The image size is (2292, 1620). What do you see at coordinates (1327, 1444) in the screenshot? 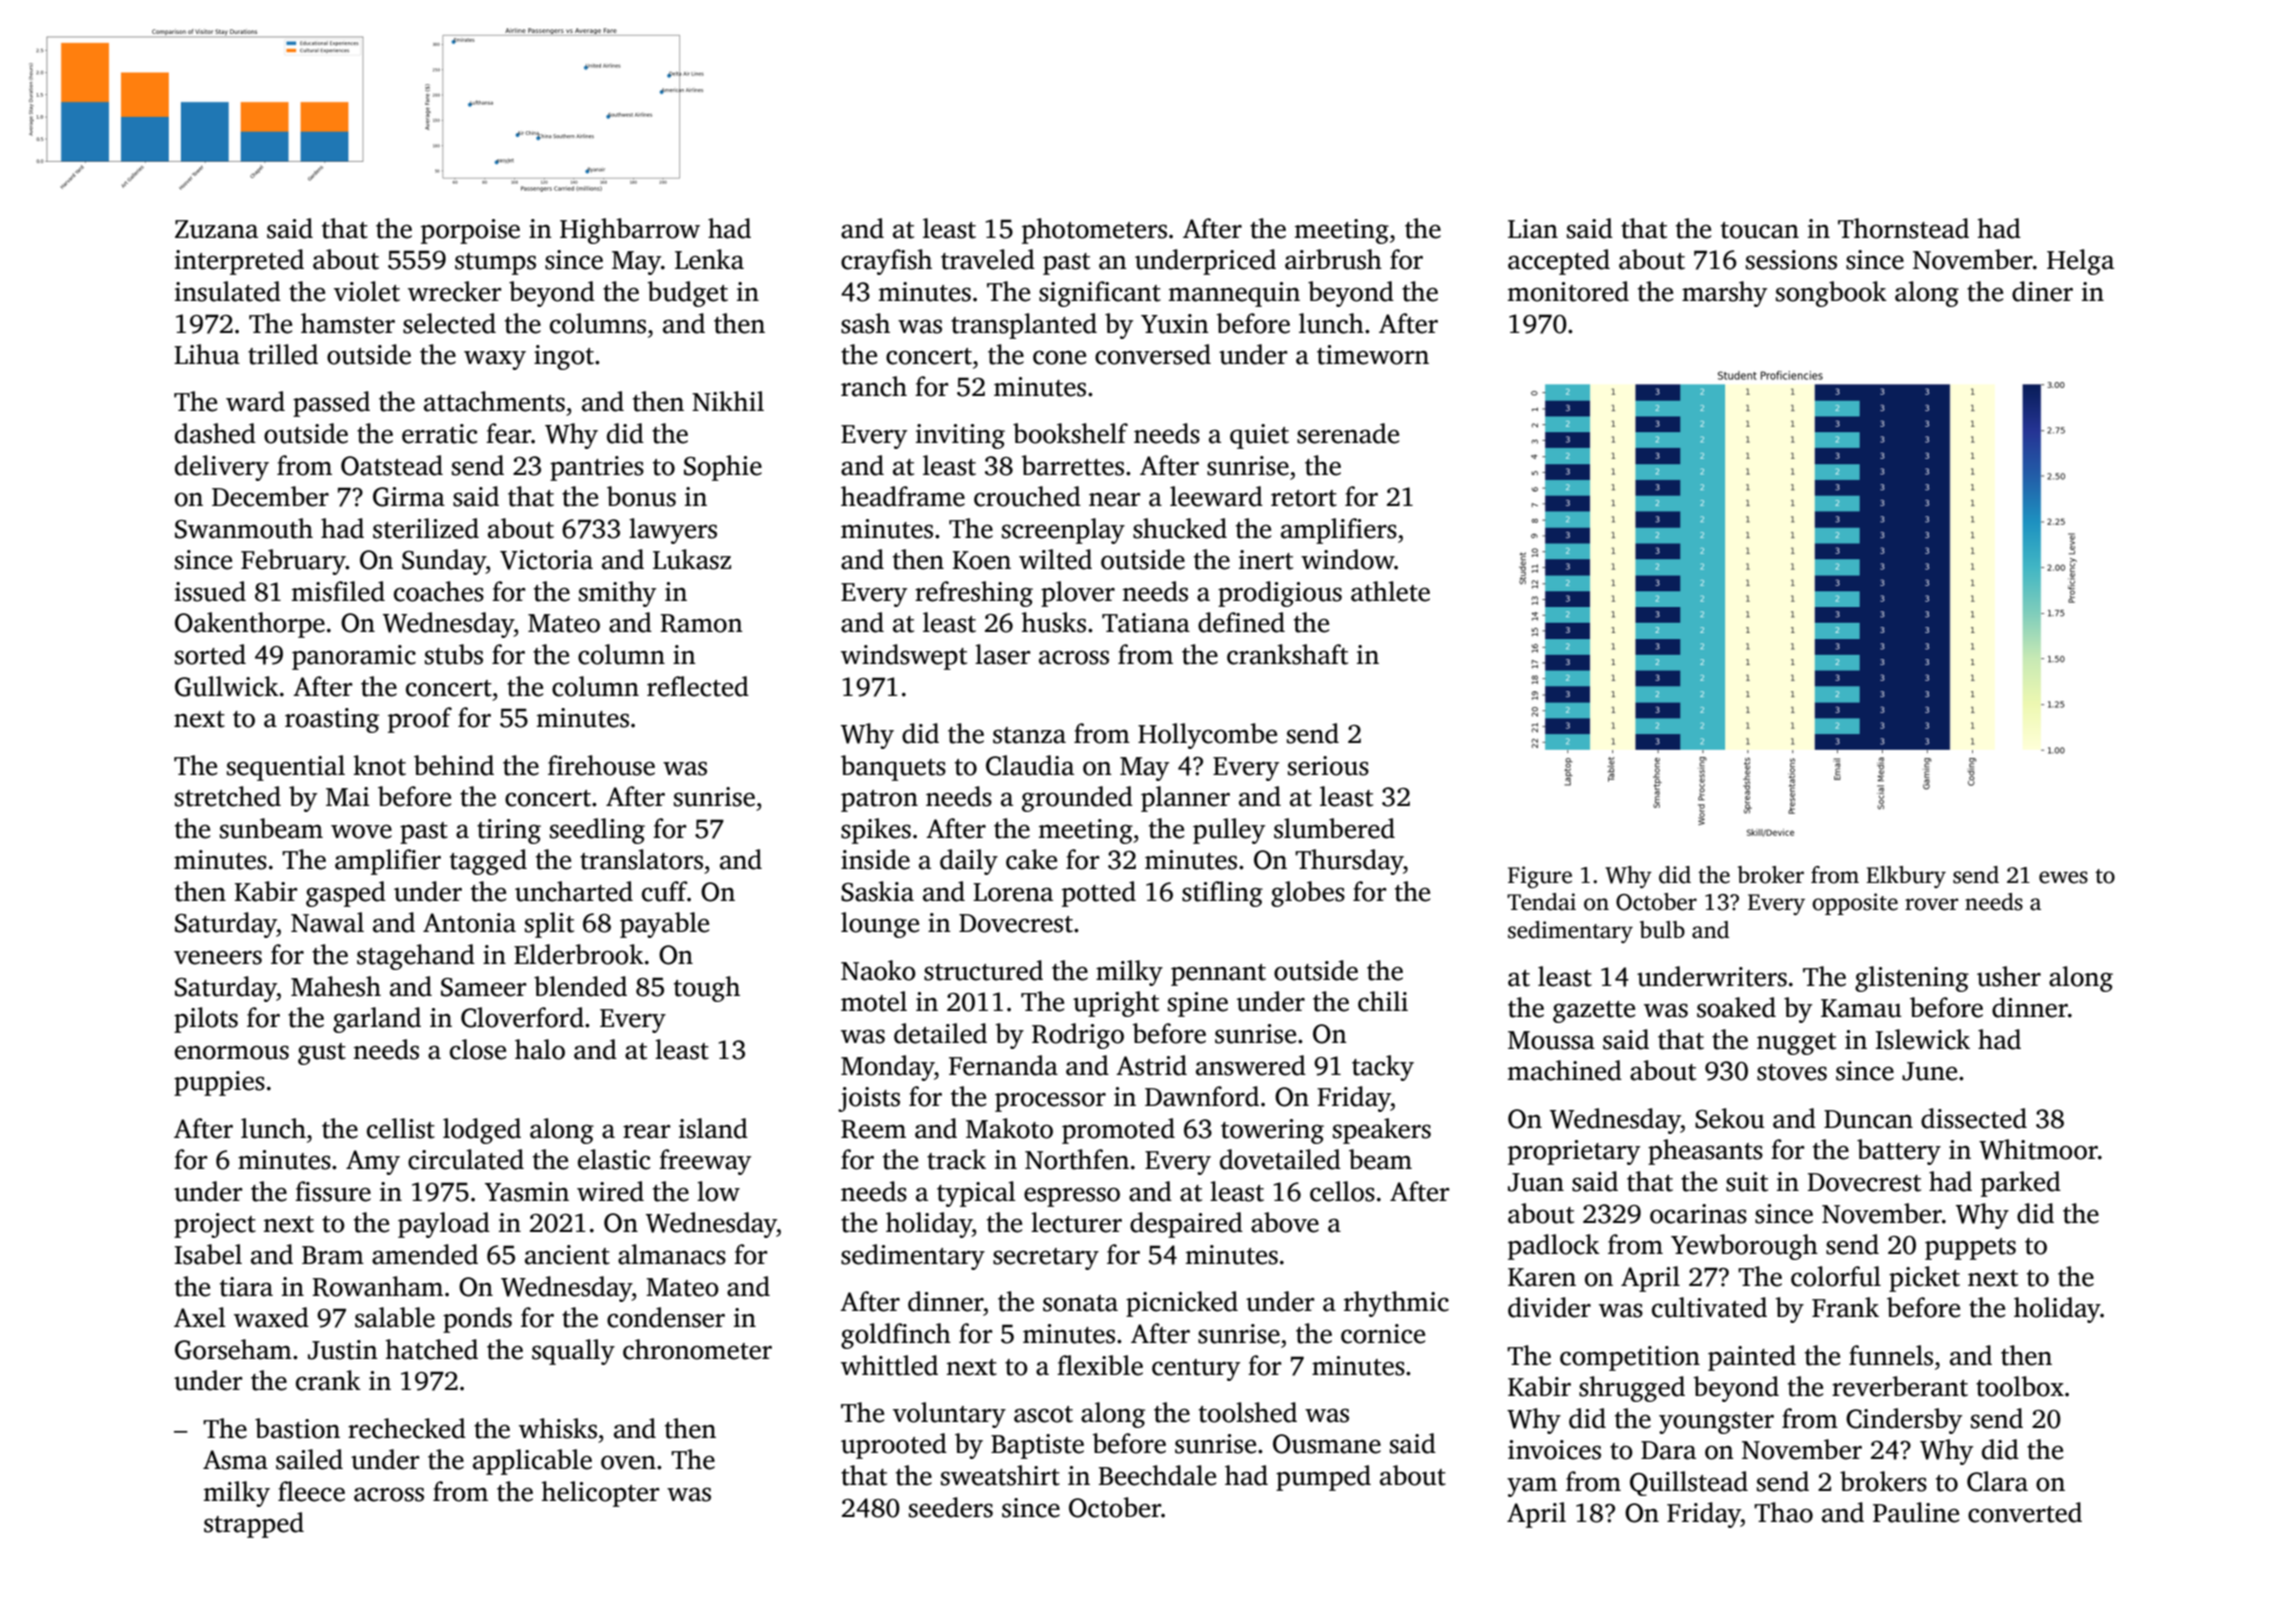
I see `Ousmane` at bounding box center [1327, 1444].
